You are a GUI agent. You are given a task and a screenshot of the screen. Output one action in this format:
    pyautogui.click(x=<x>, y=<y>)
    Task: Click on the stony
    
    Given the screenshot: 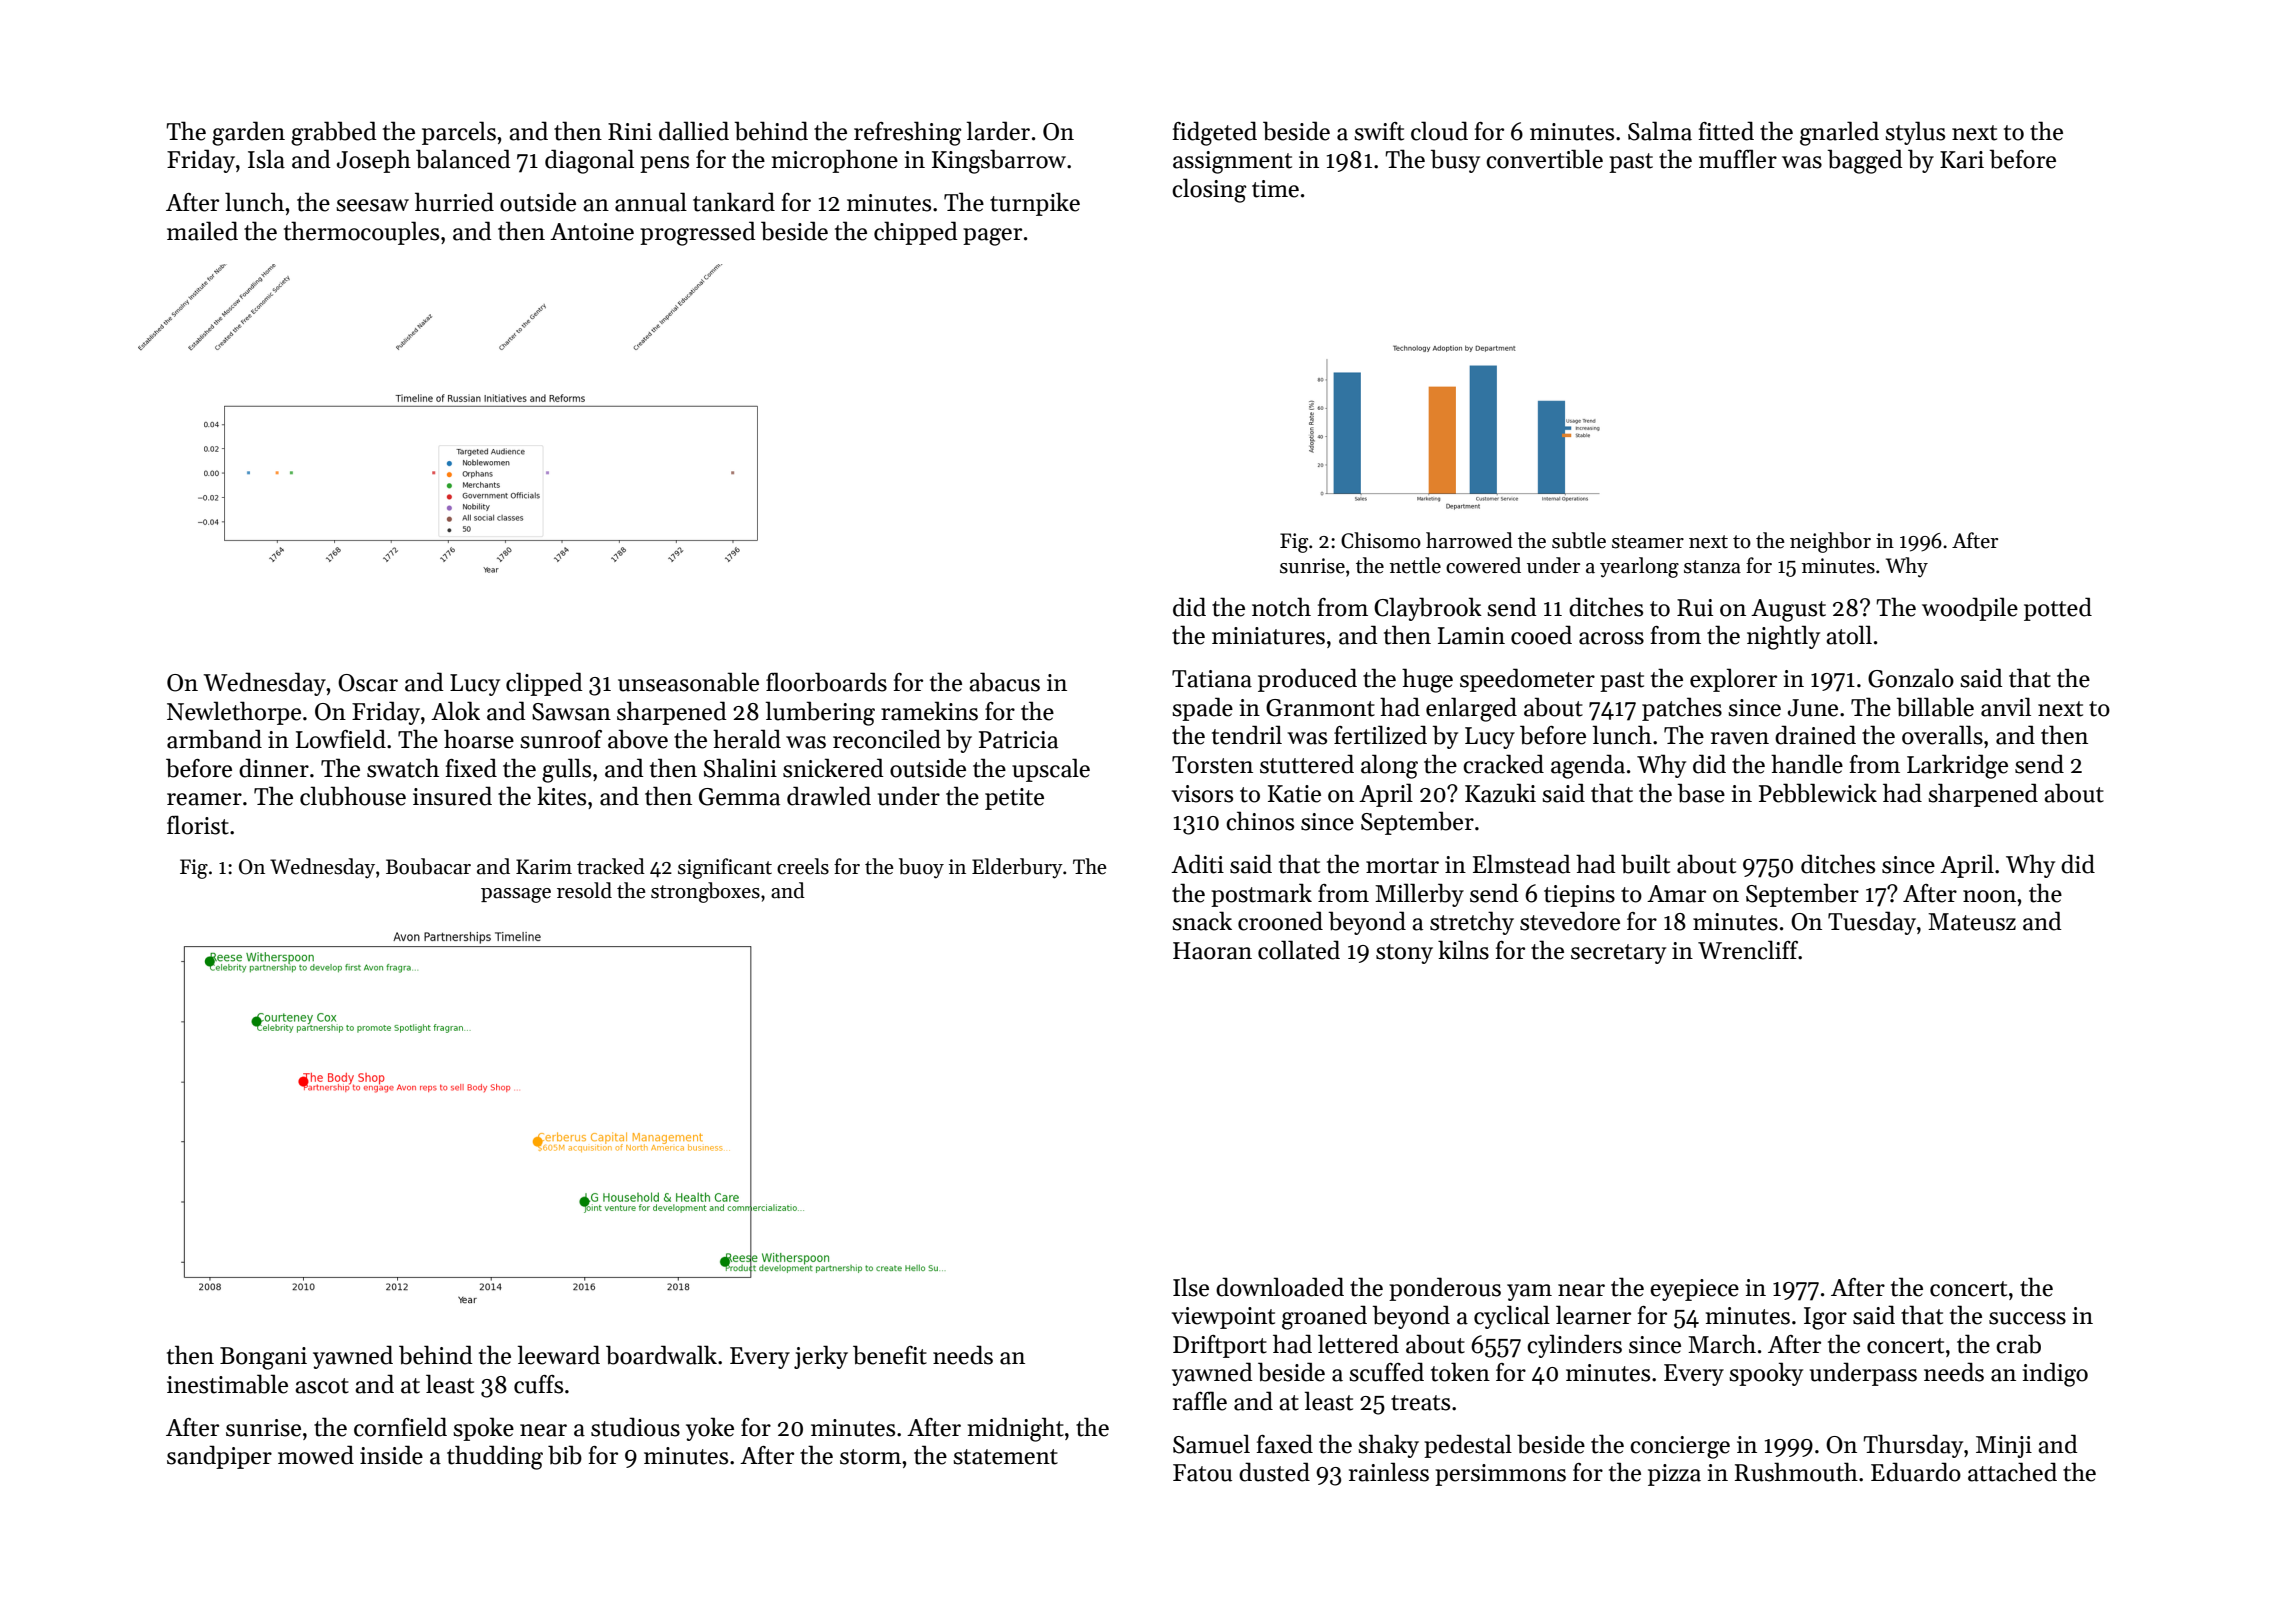 What is the action you would take?
    pyautogui.click(x=1404, y=954)
